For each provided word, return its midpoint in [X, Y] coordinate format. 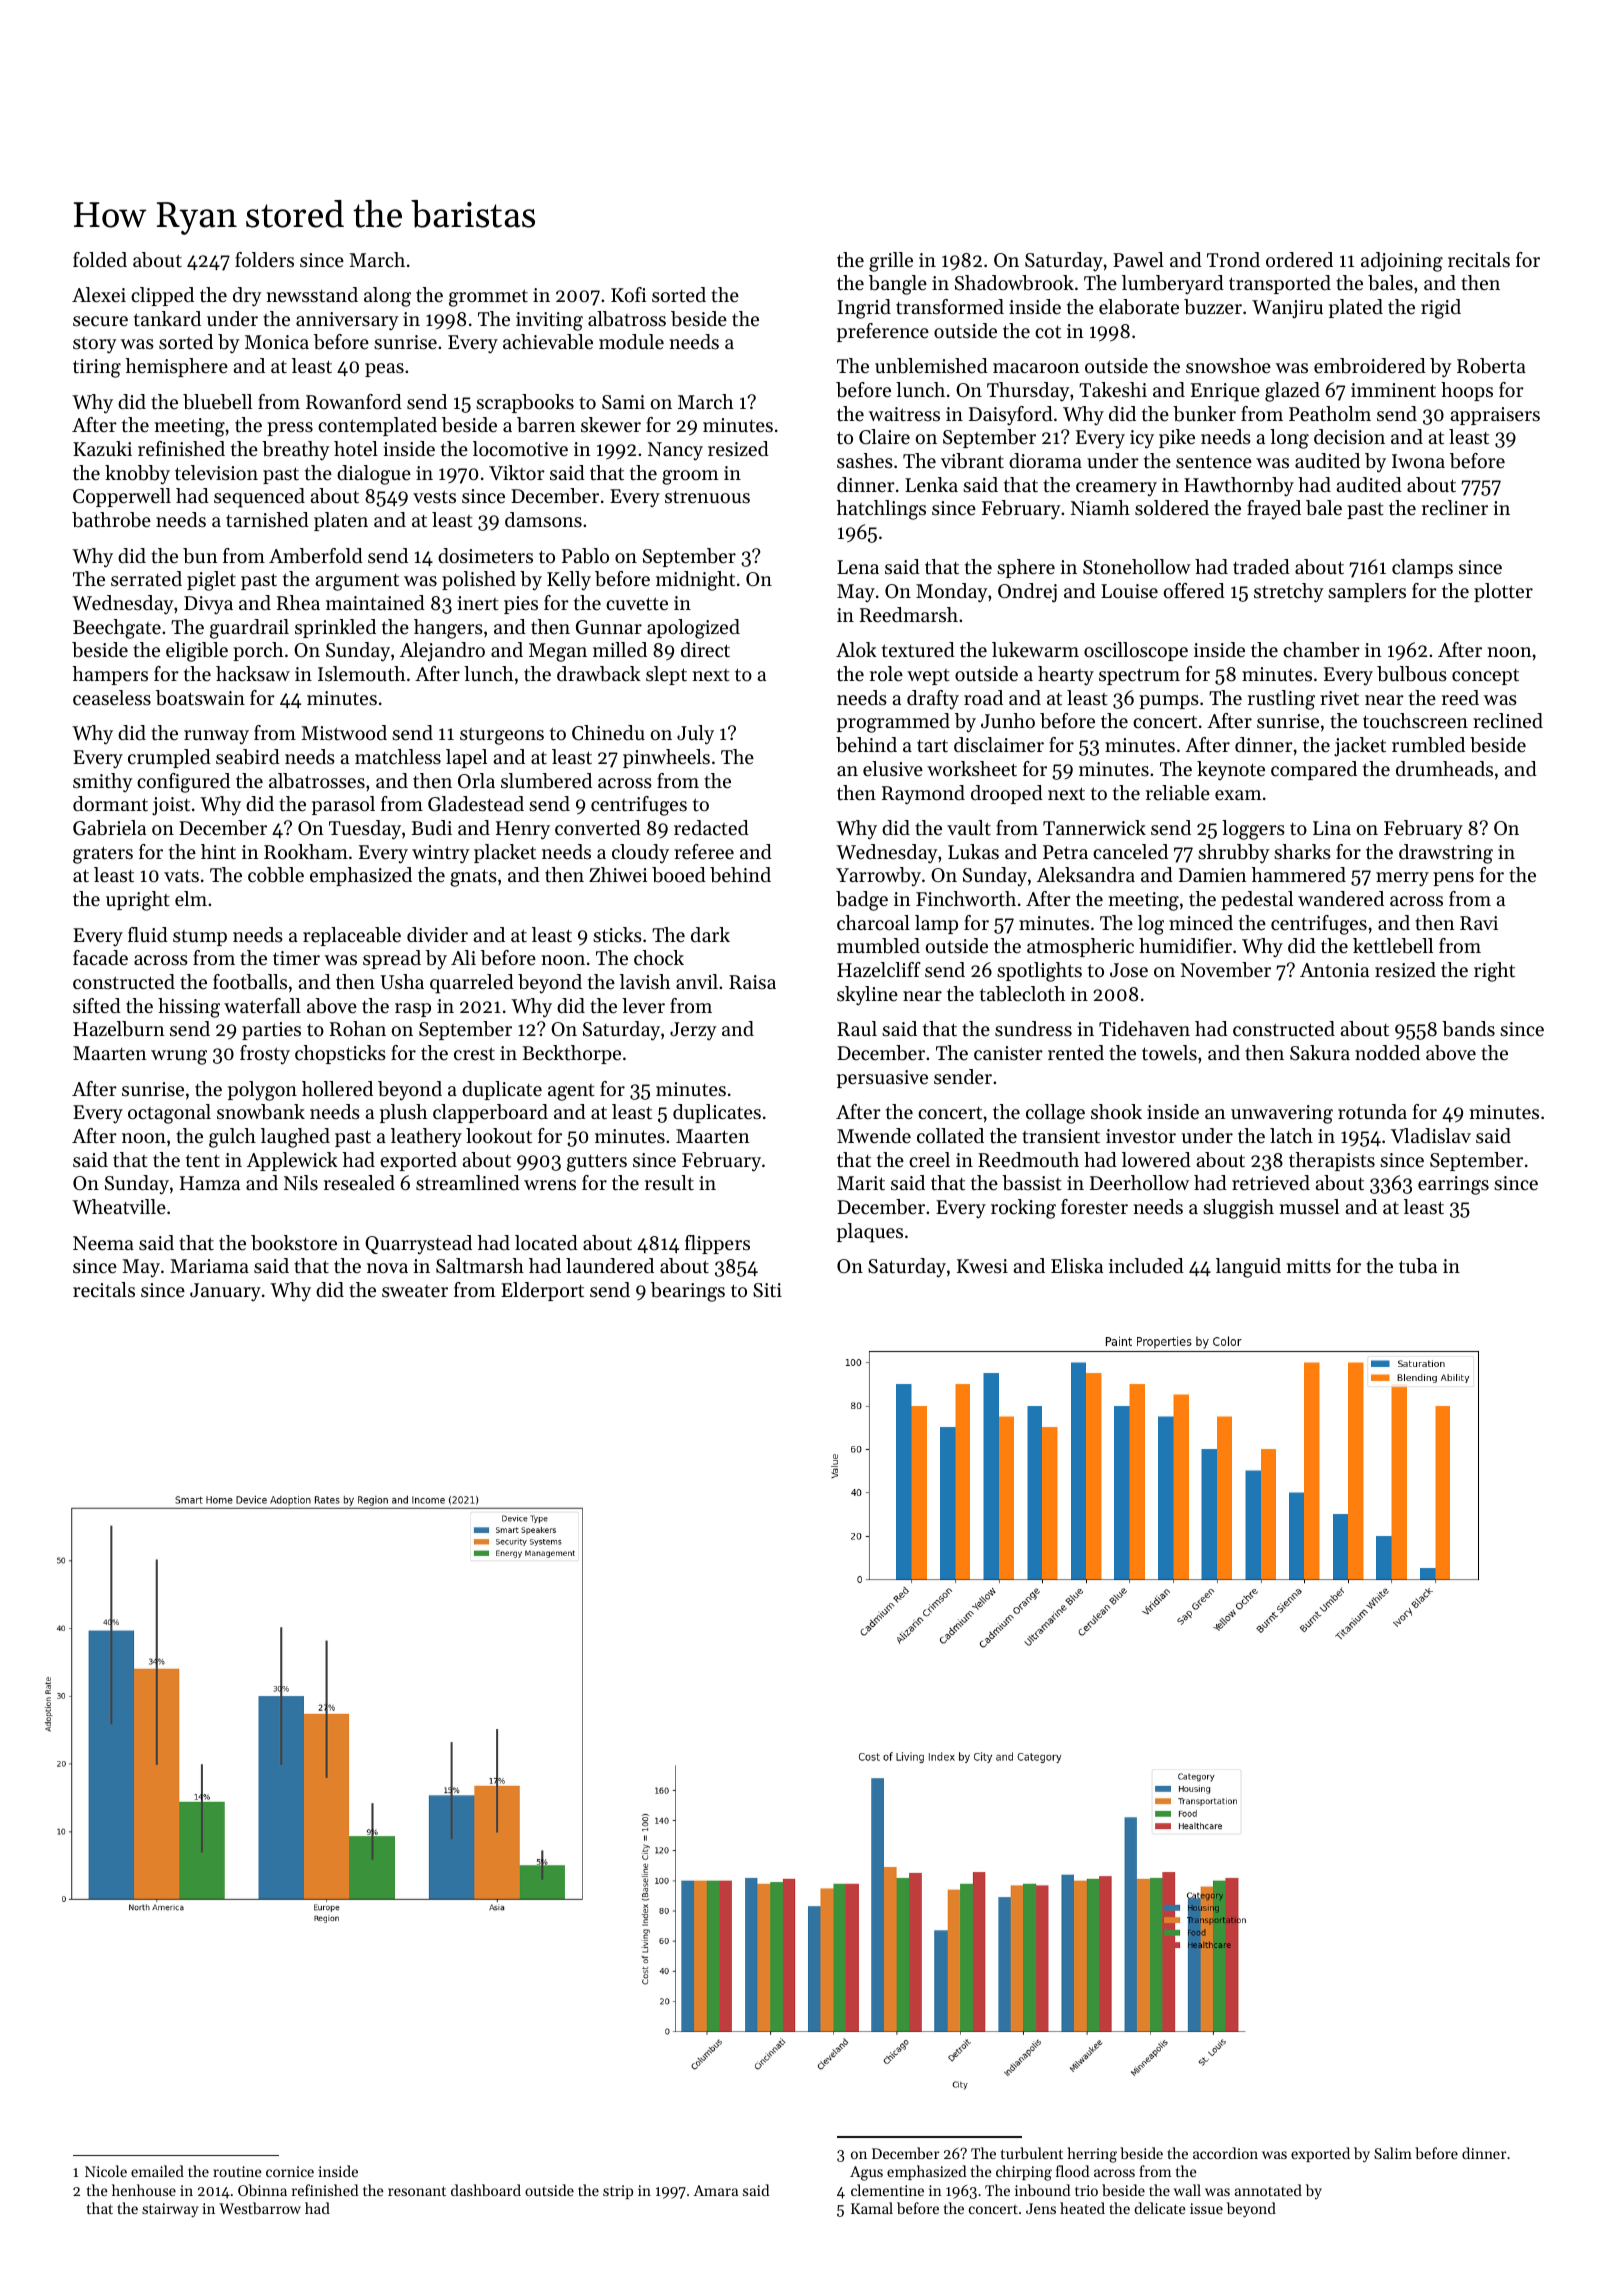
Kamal [872, 2208]
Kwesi [982, 1266]
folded [100, 260]
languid [1248, 1268]
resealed [359, 1183]
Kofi [628, 294]
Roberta [1491, 366]
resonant [417, 2191]
